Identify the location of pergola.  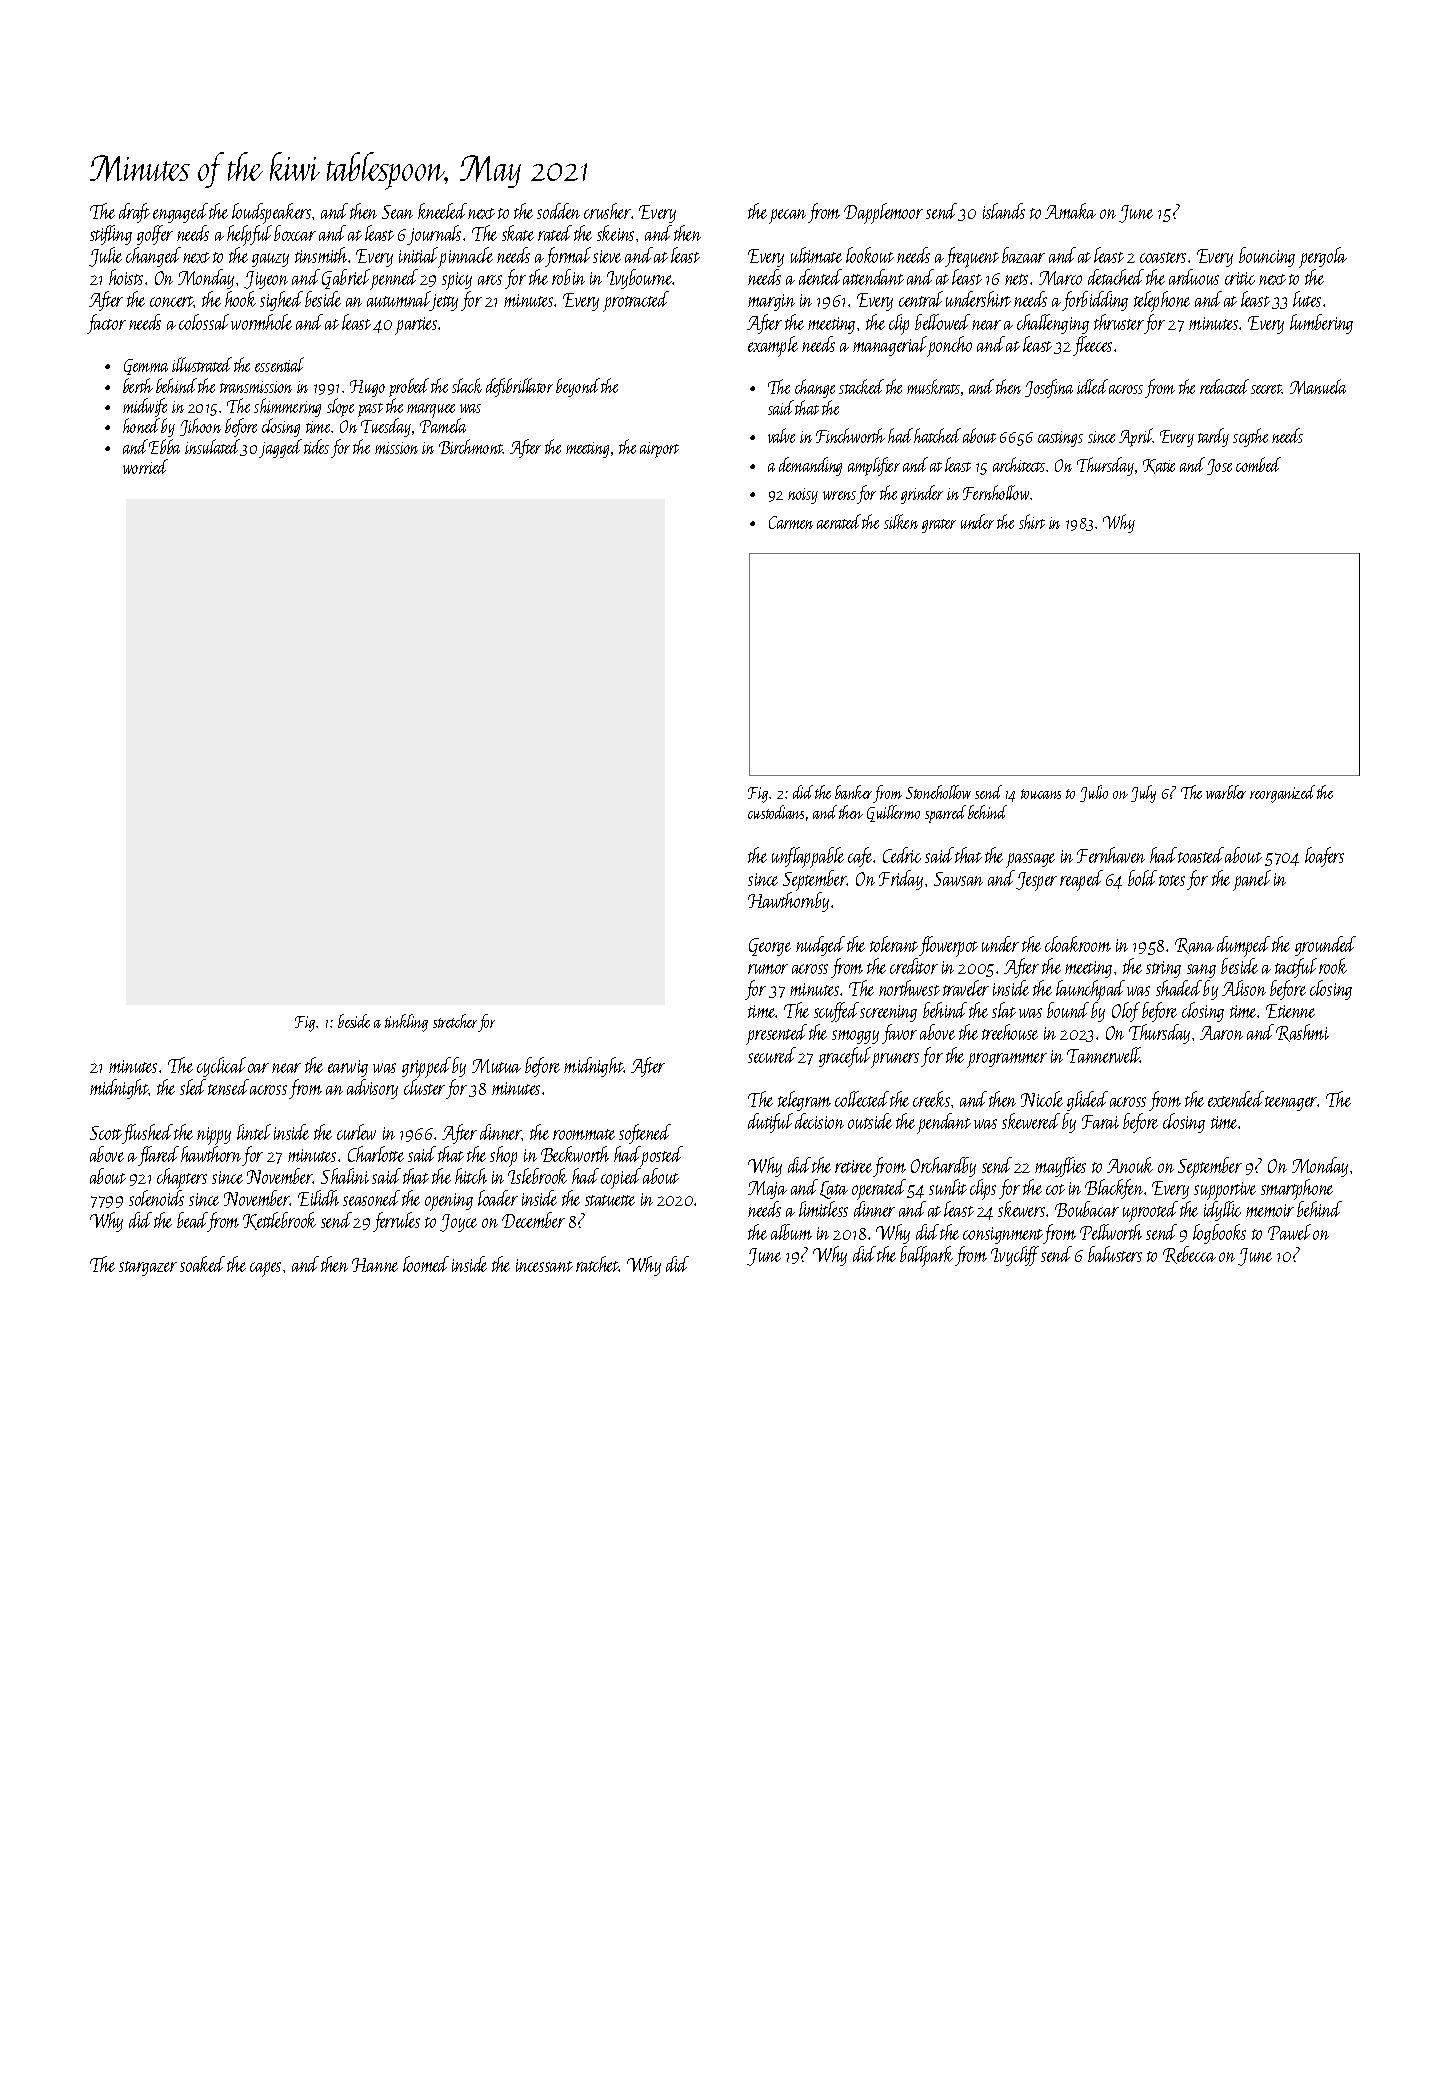
(1323, 257).
